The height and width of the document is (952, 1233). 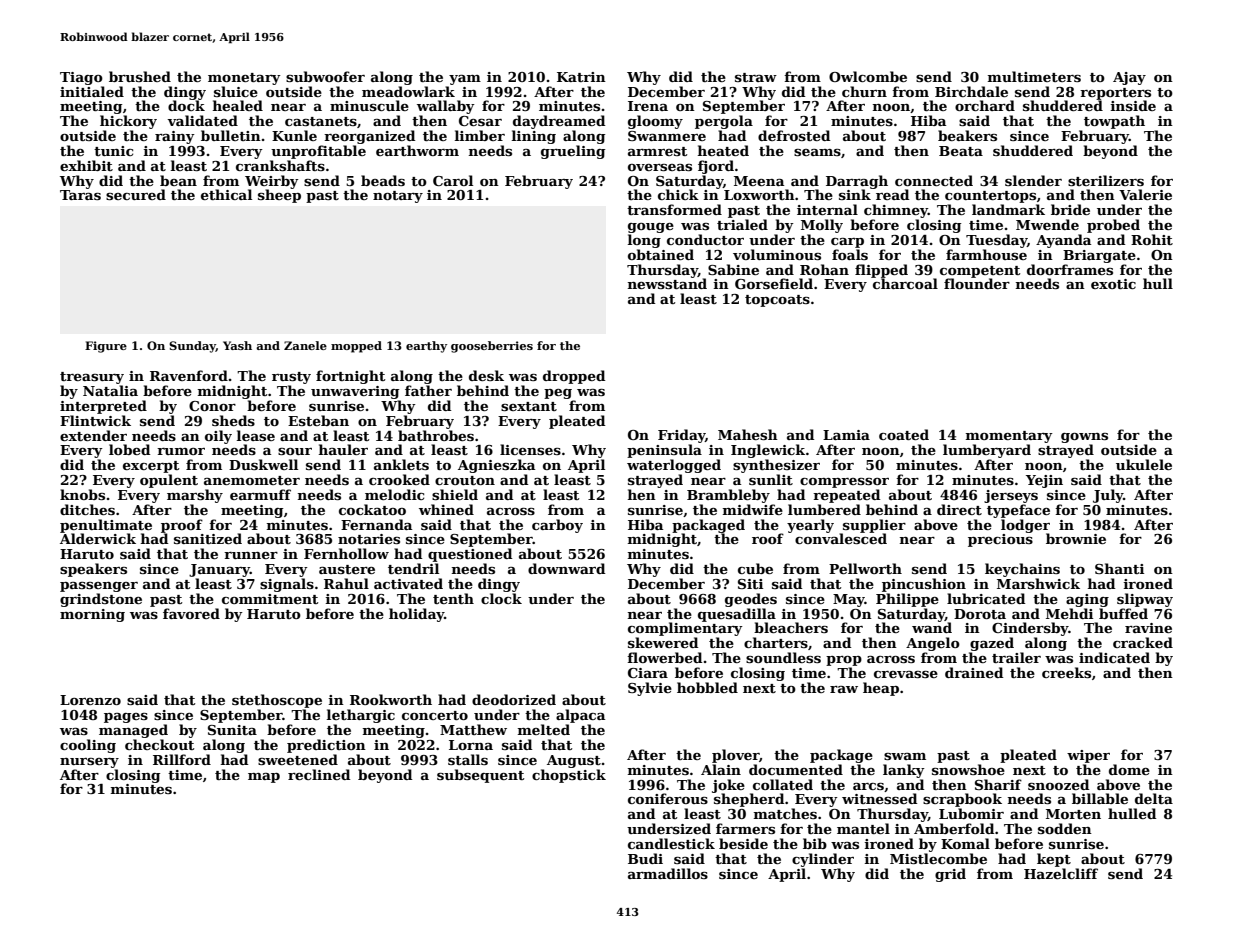 What do you see at coordinates (748, 434) in the document?
I see `Mahesh` at bounding box center [748, 434].
